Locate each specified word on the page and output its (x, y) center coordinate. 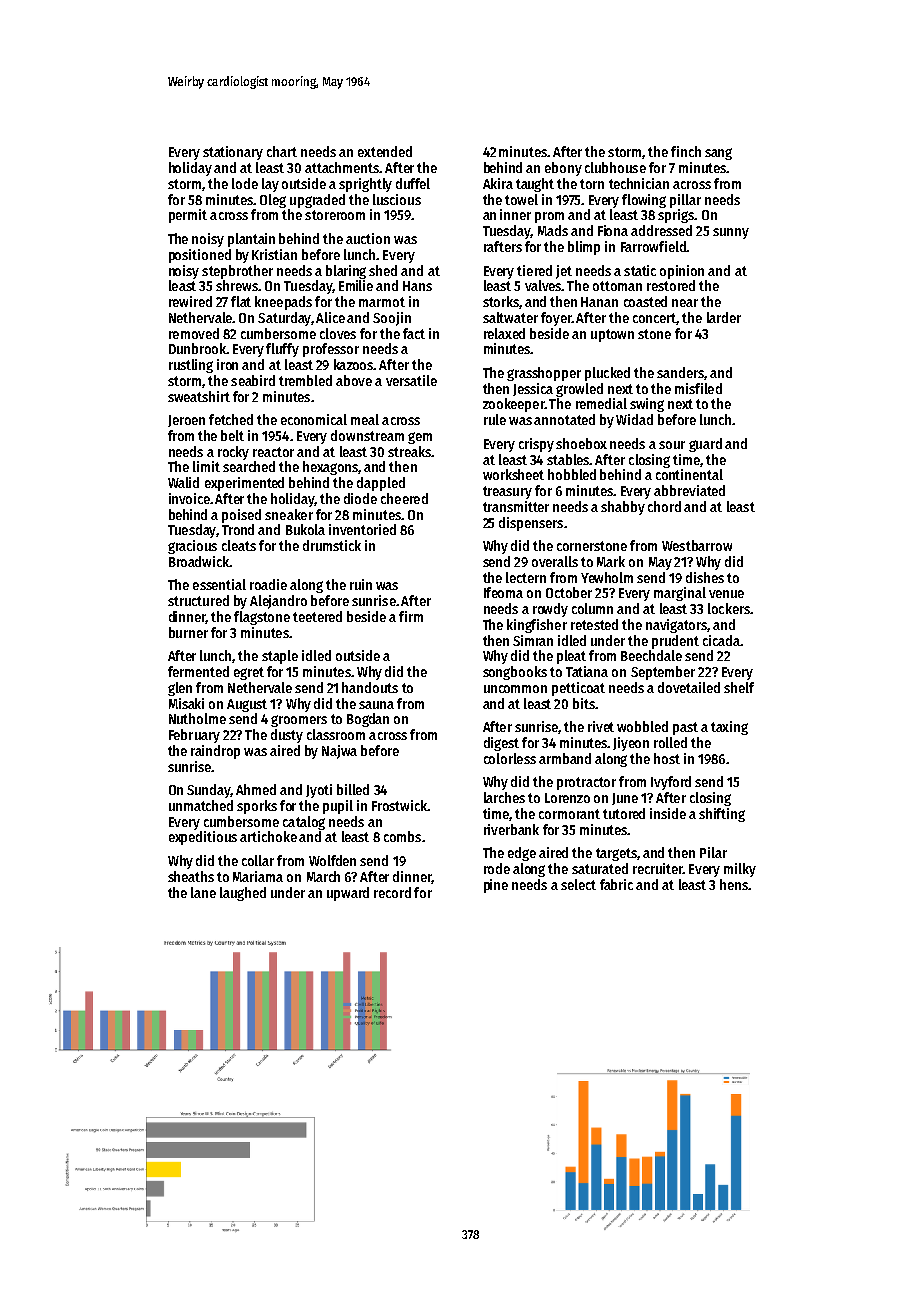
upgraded (317, 201)
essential (219, 584)
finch (686, 151)
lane (203, 892)
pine (496, 886)
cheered (404, 498)
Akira (498, 183)
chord (664, 506)
